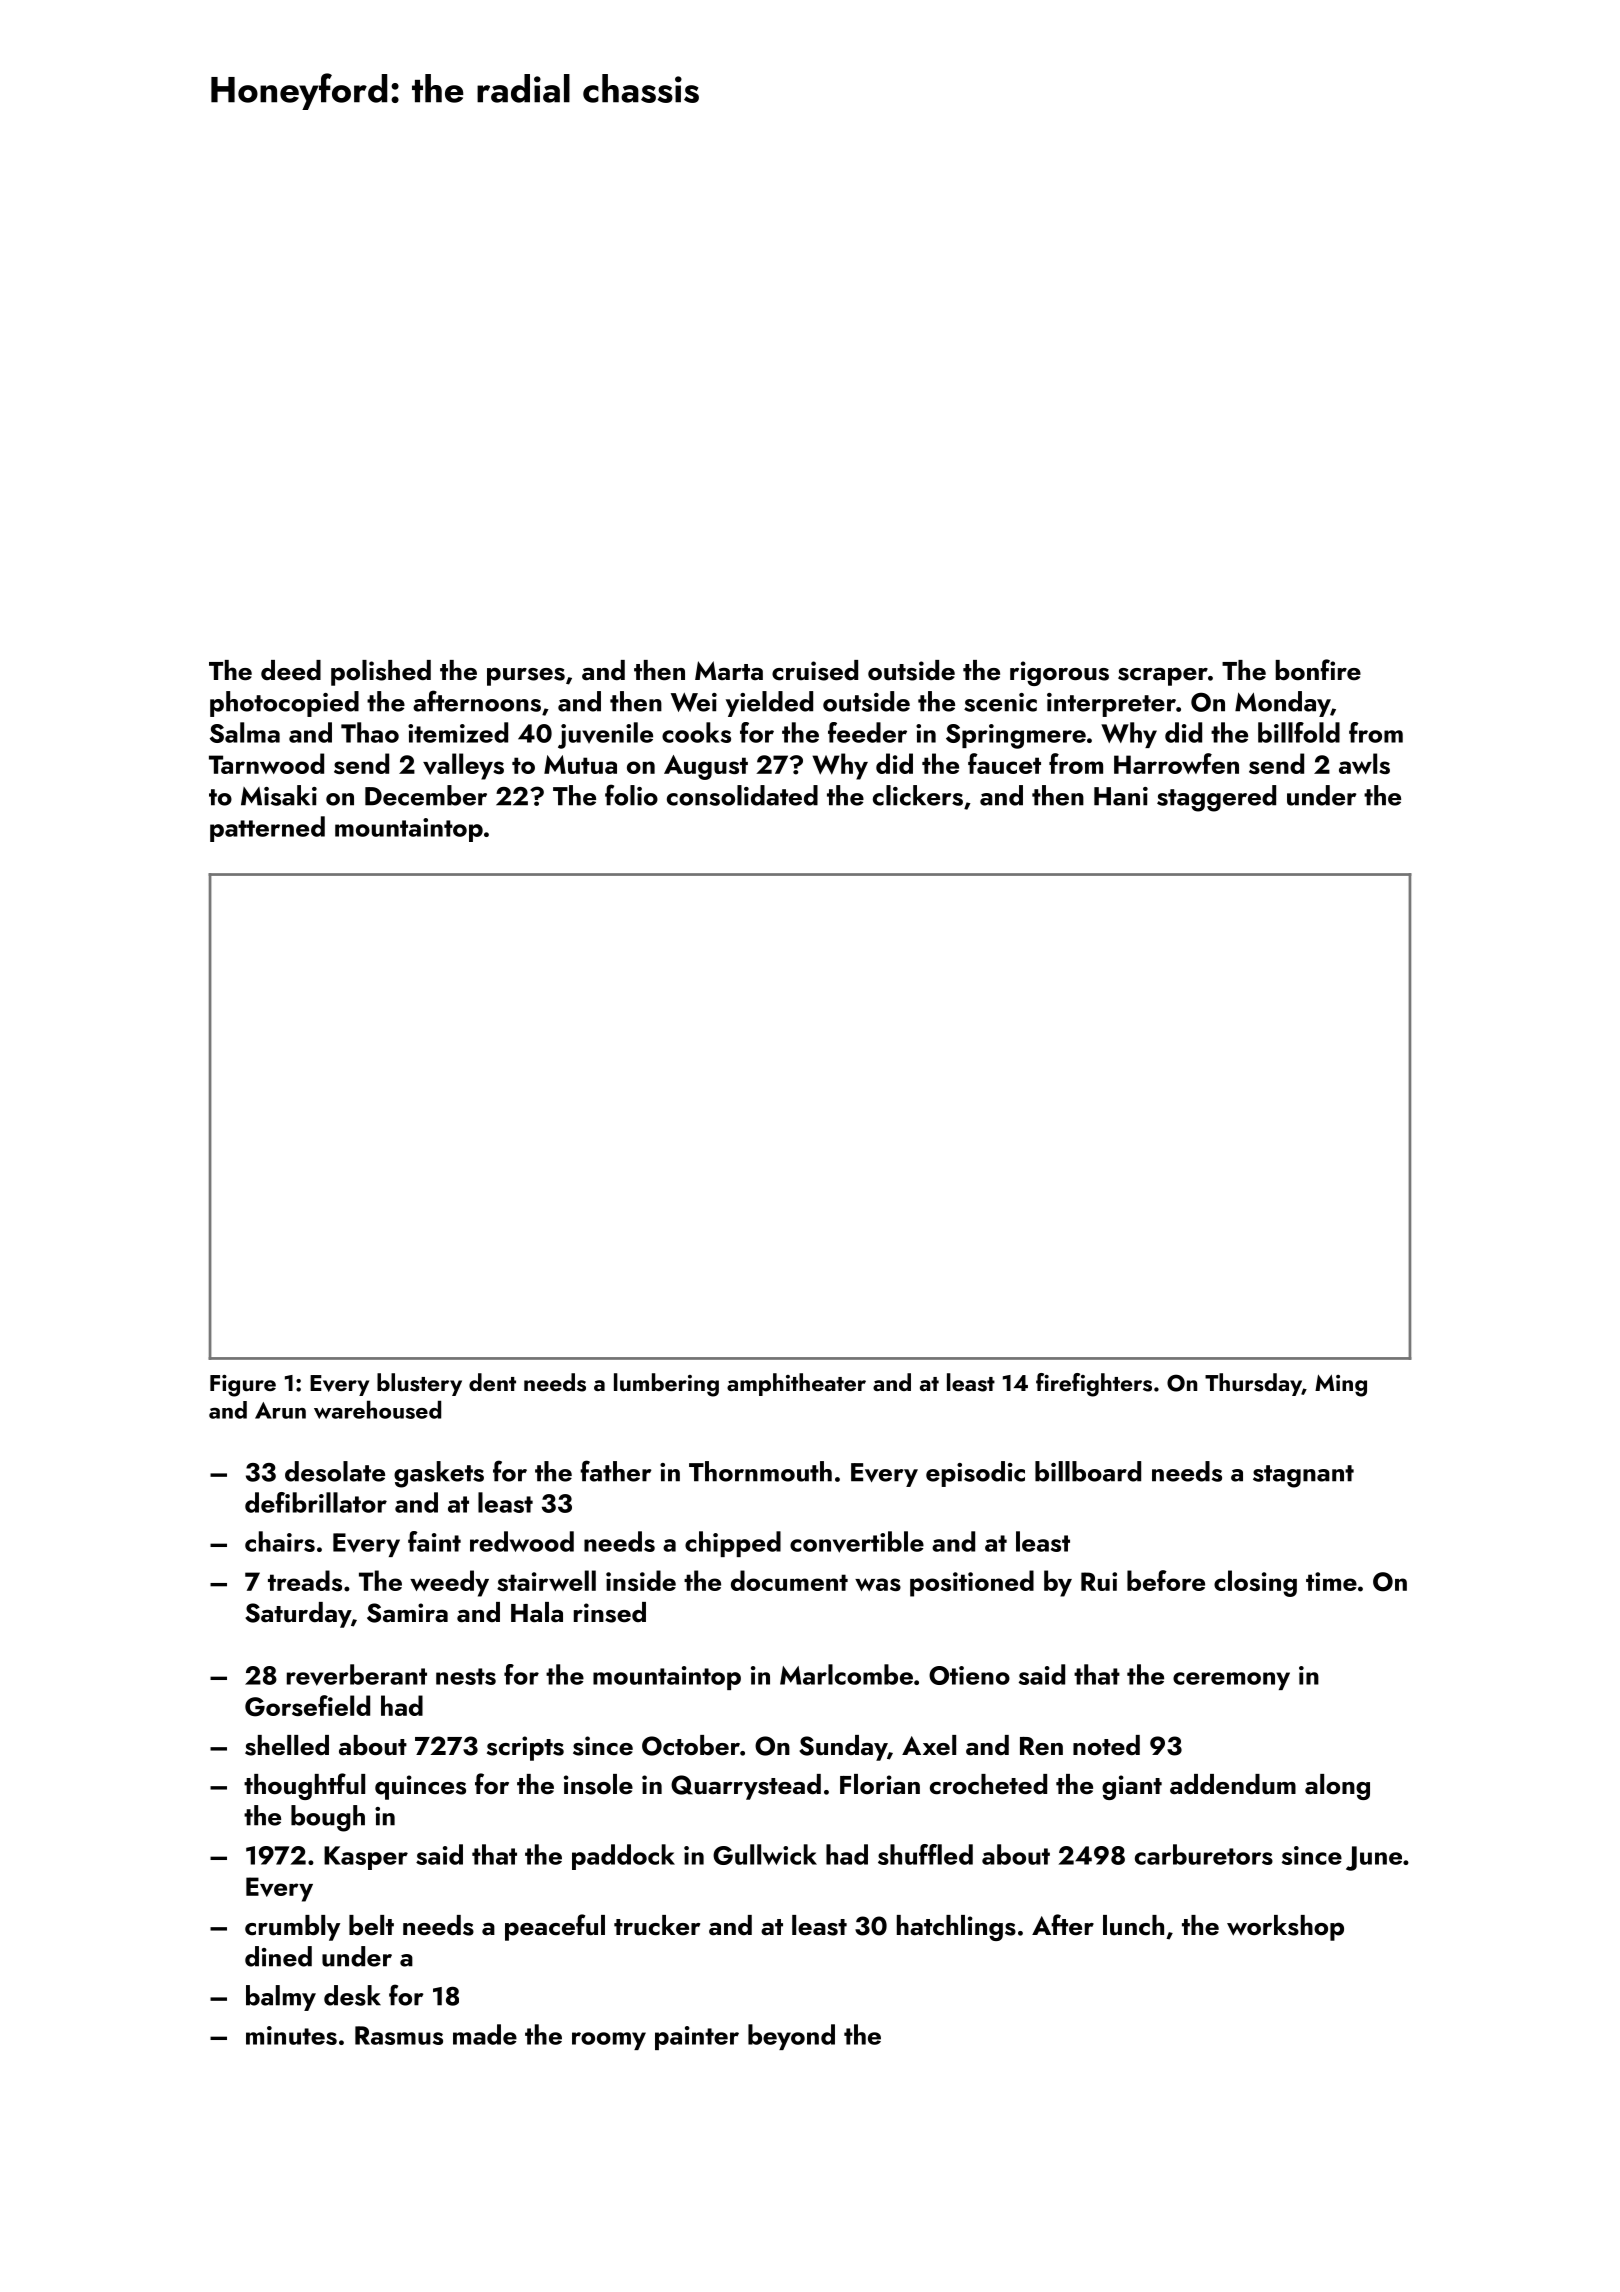  I want to click on hatchlings, so click(956, 1928).
